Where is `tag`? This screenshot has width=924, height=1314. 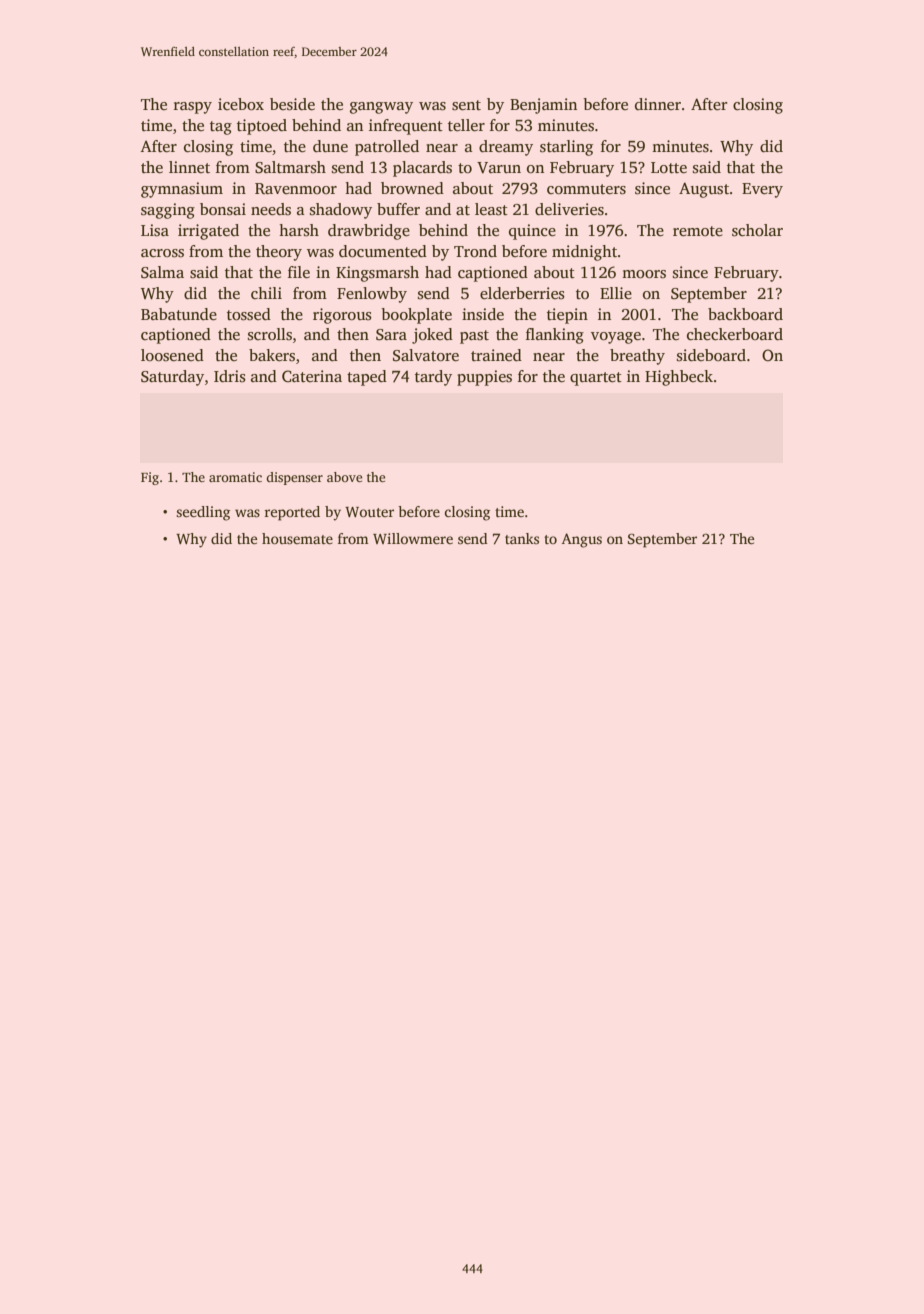 tag is located at coordinates (221, 128).
